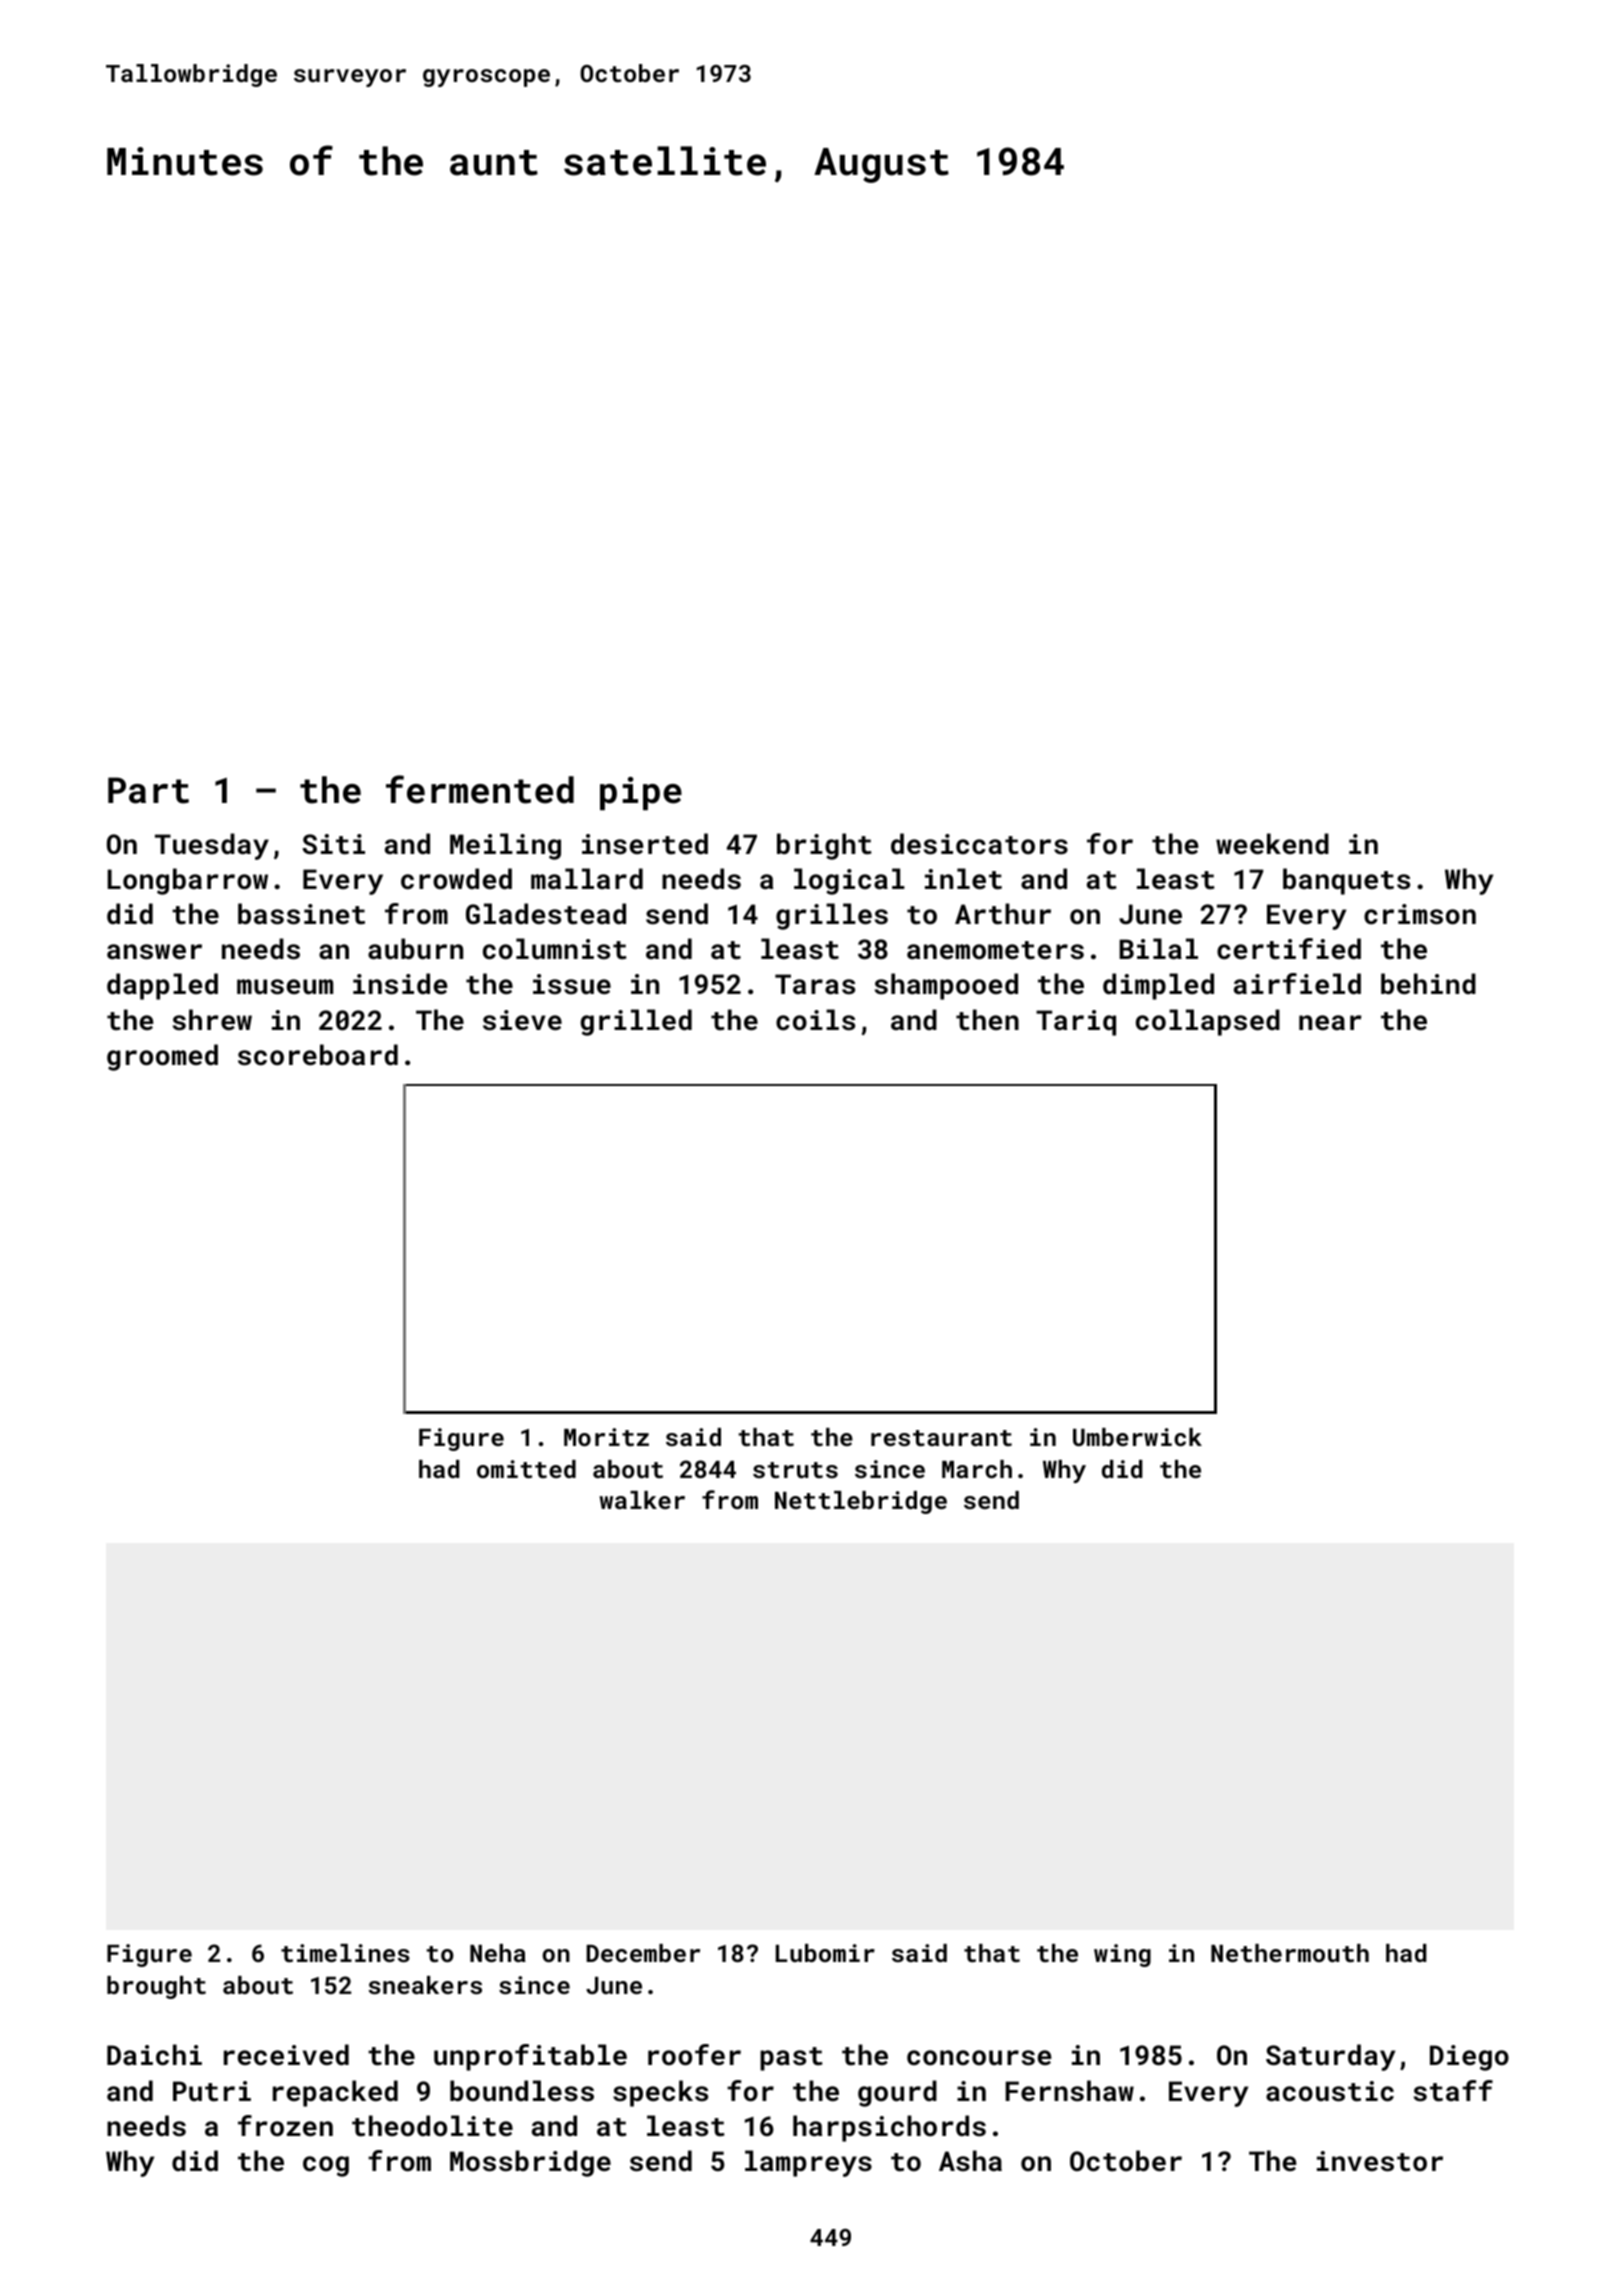 This screenshot has width=1620, height=2292. Describe the element at coordinates (642, 1500) in the screenshot. I see `walker` at that location.
